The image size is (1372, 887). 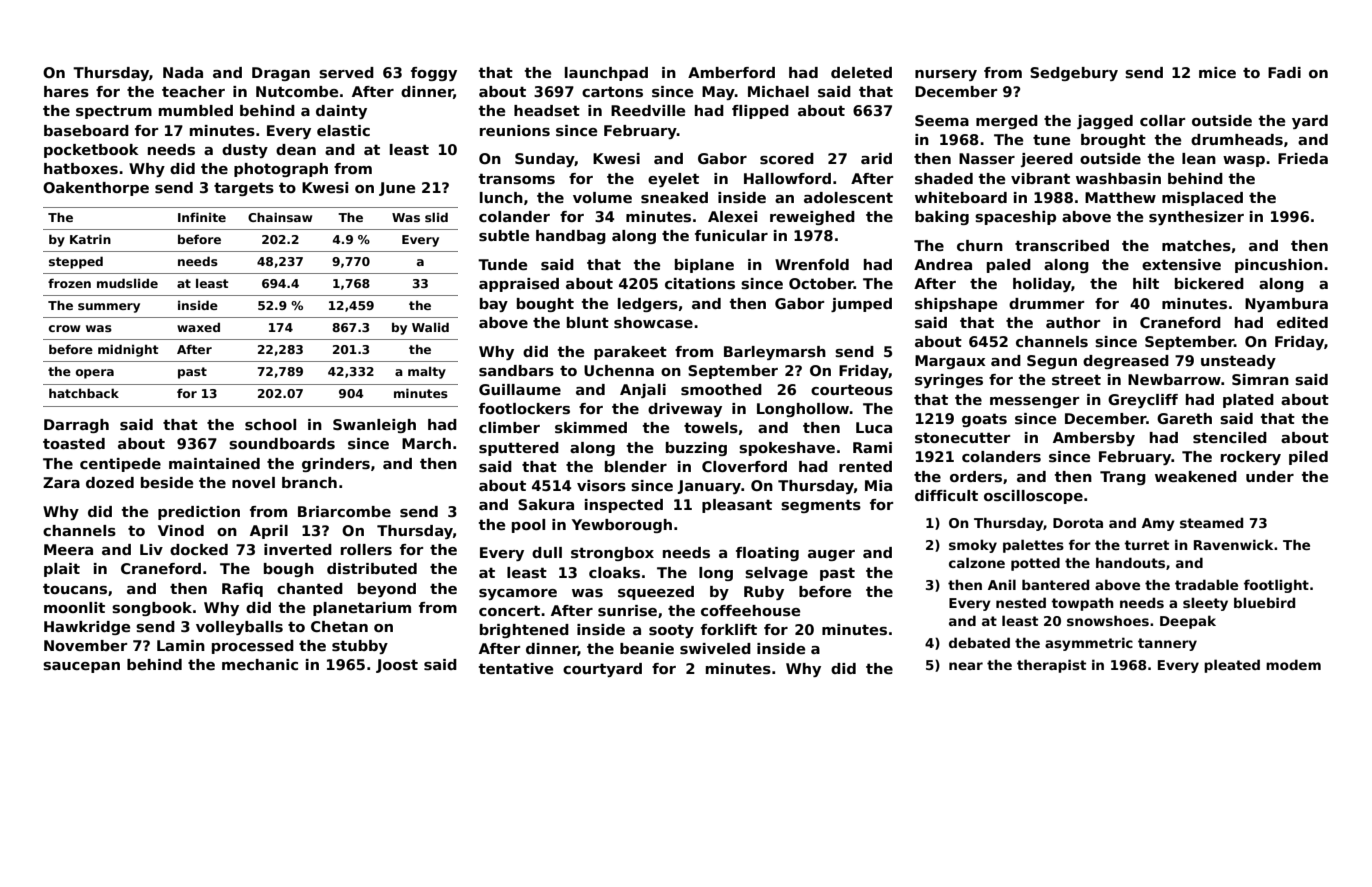 What do you see at coordinates (1196, 476) in the document?
I see `weakened` at bounding box center [1196, 476].
